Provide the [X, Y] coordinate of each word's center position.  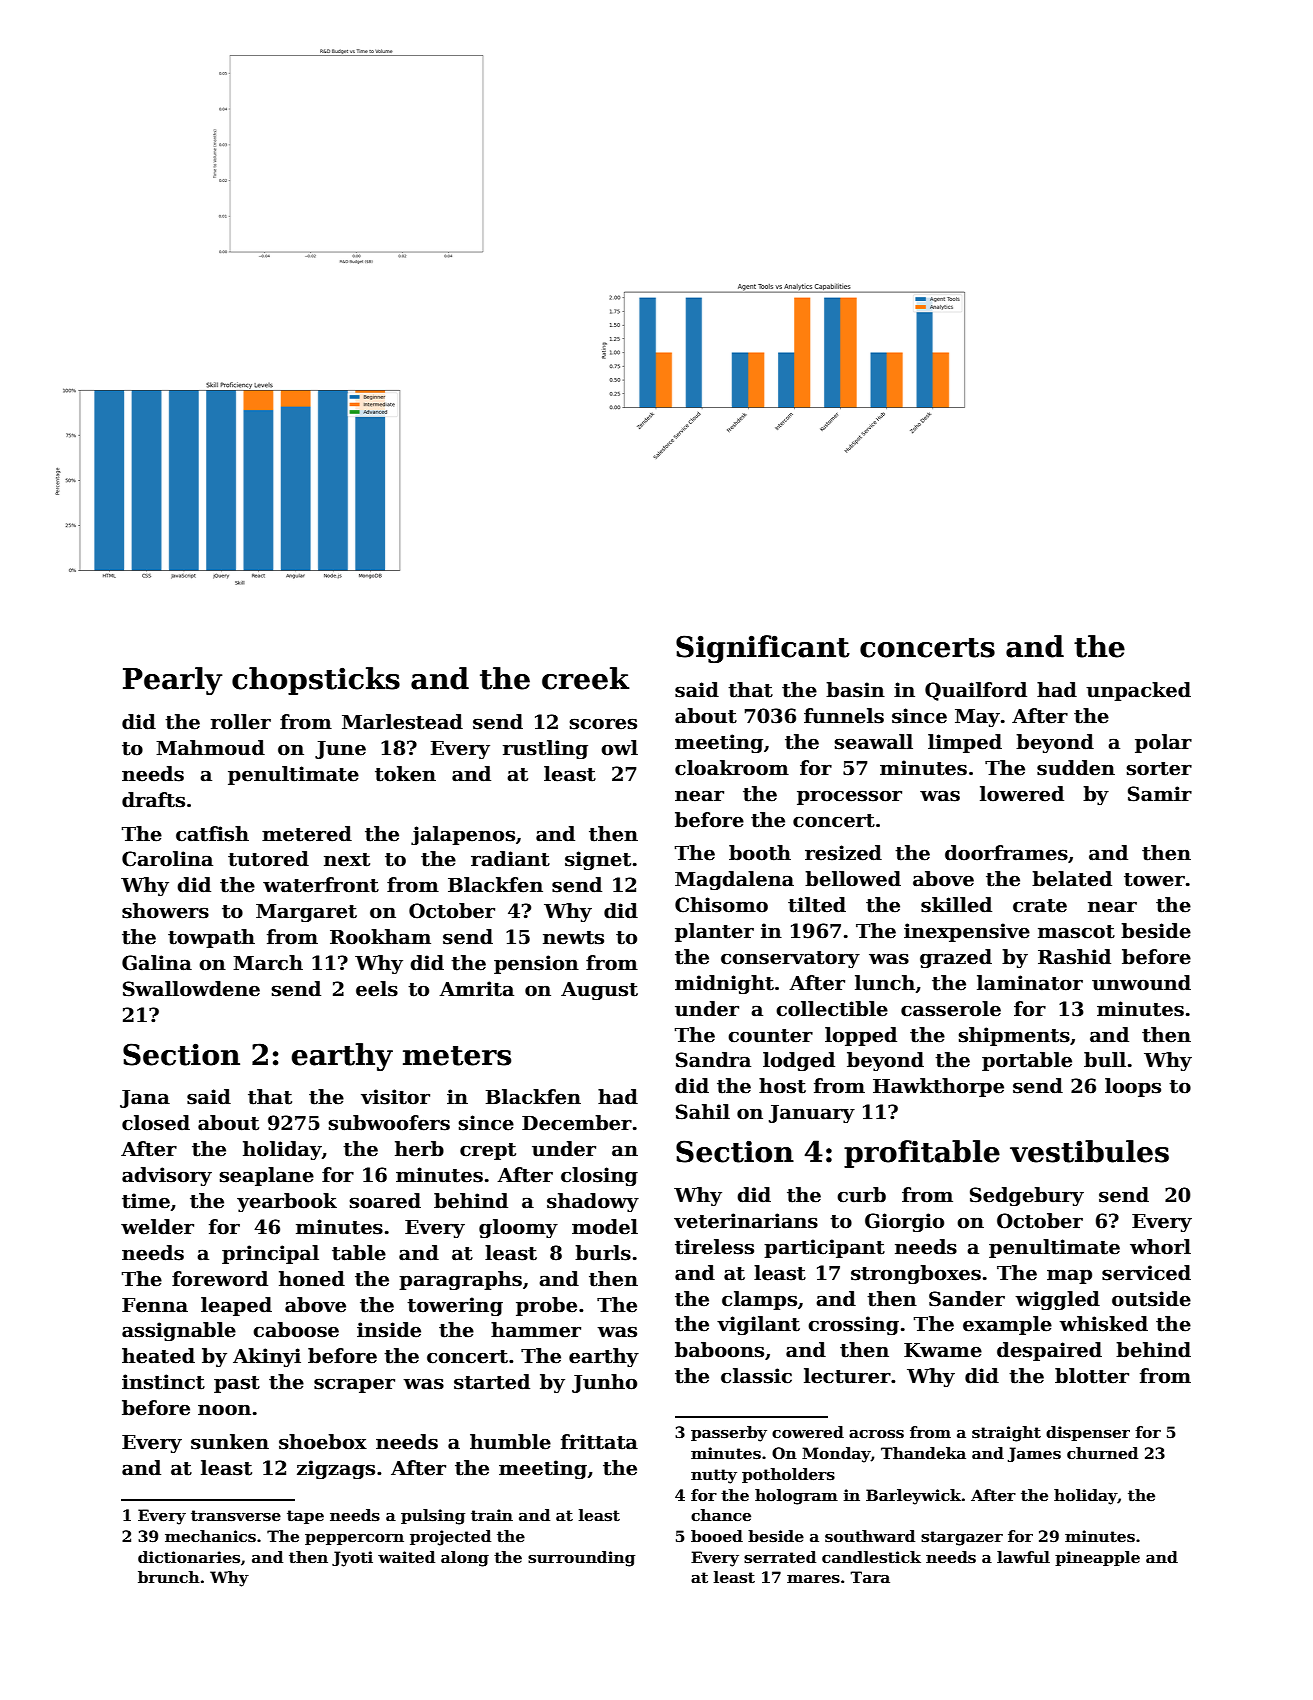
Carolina [167, 859]
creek [586, 678]
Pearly [173, 681]
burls [603, 1253]
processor [849, 797]
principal [270, 1254]
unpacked [1138, 691]
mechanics [210, 1536]
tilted [817, 905]
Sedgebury [1027, 1196]
